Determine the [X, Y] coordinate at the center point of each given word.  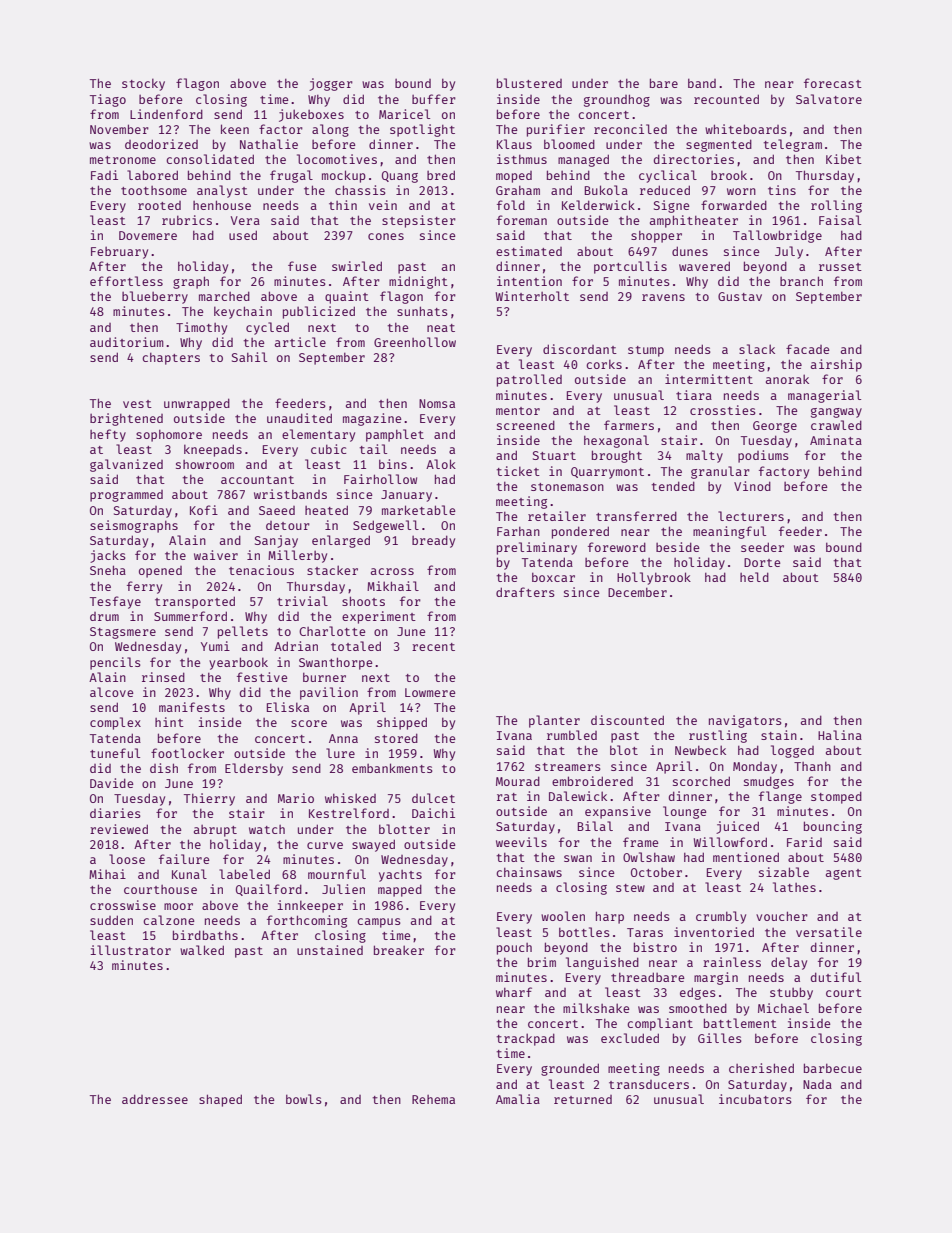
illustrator [131, 950]
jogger [331, 84]
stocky [143, 84]
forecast [833, 83]
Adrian [296, 646]
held [754, 577]
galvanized [126, 465]
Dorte [762, 562]
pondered [580, 532]
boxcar [553, 577]
